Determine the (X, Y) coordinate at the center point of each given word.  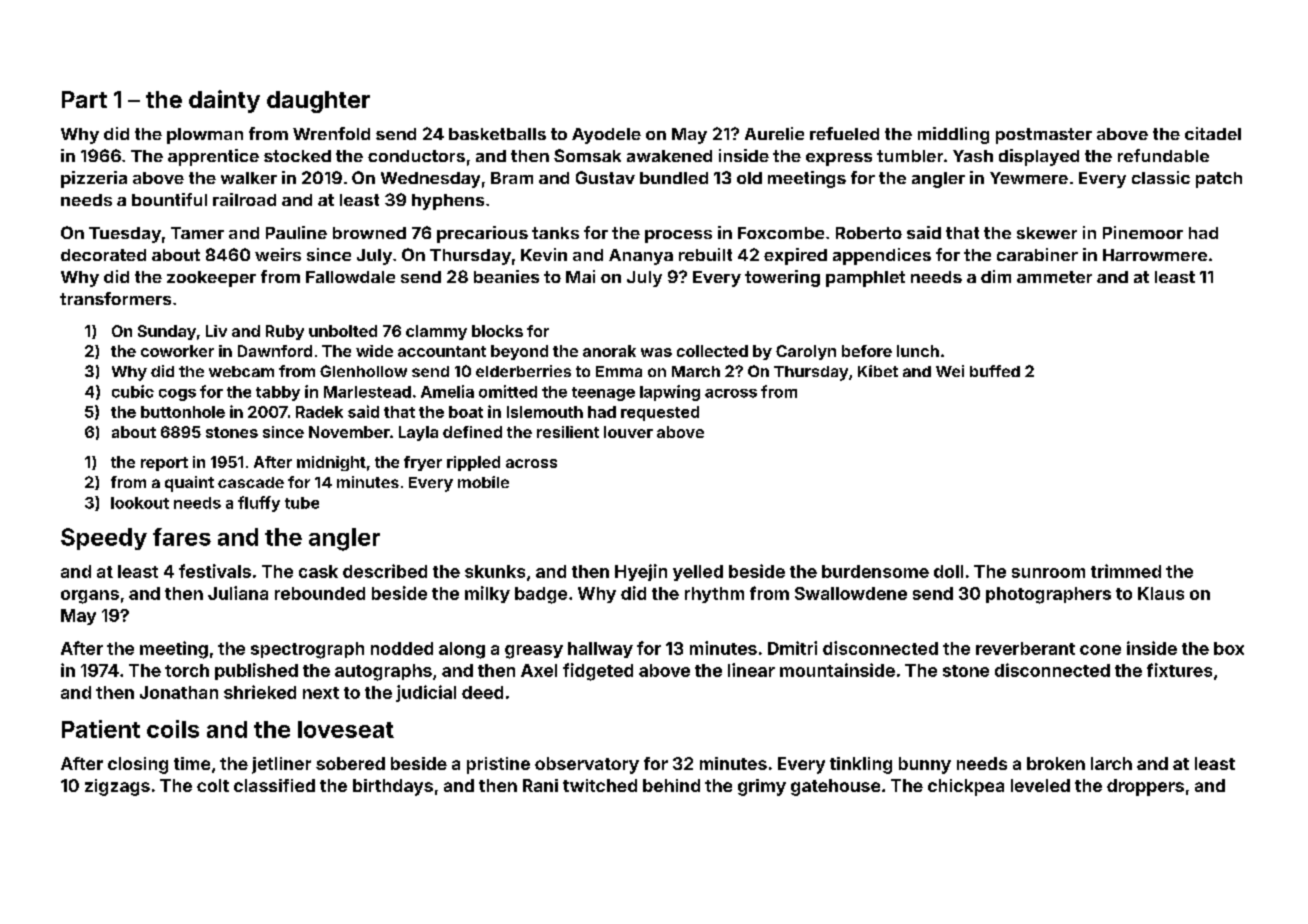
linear (751, 670)
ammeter (1054, 277)
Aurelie (774, 133)
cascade (251, 482)
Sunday (167, 332)
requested (660, 413)
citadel (1213, 133)
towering (782, 278)
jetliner (281, 765)
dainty (224, 101)
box (1229, 648)
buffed (995, 371)
